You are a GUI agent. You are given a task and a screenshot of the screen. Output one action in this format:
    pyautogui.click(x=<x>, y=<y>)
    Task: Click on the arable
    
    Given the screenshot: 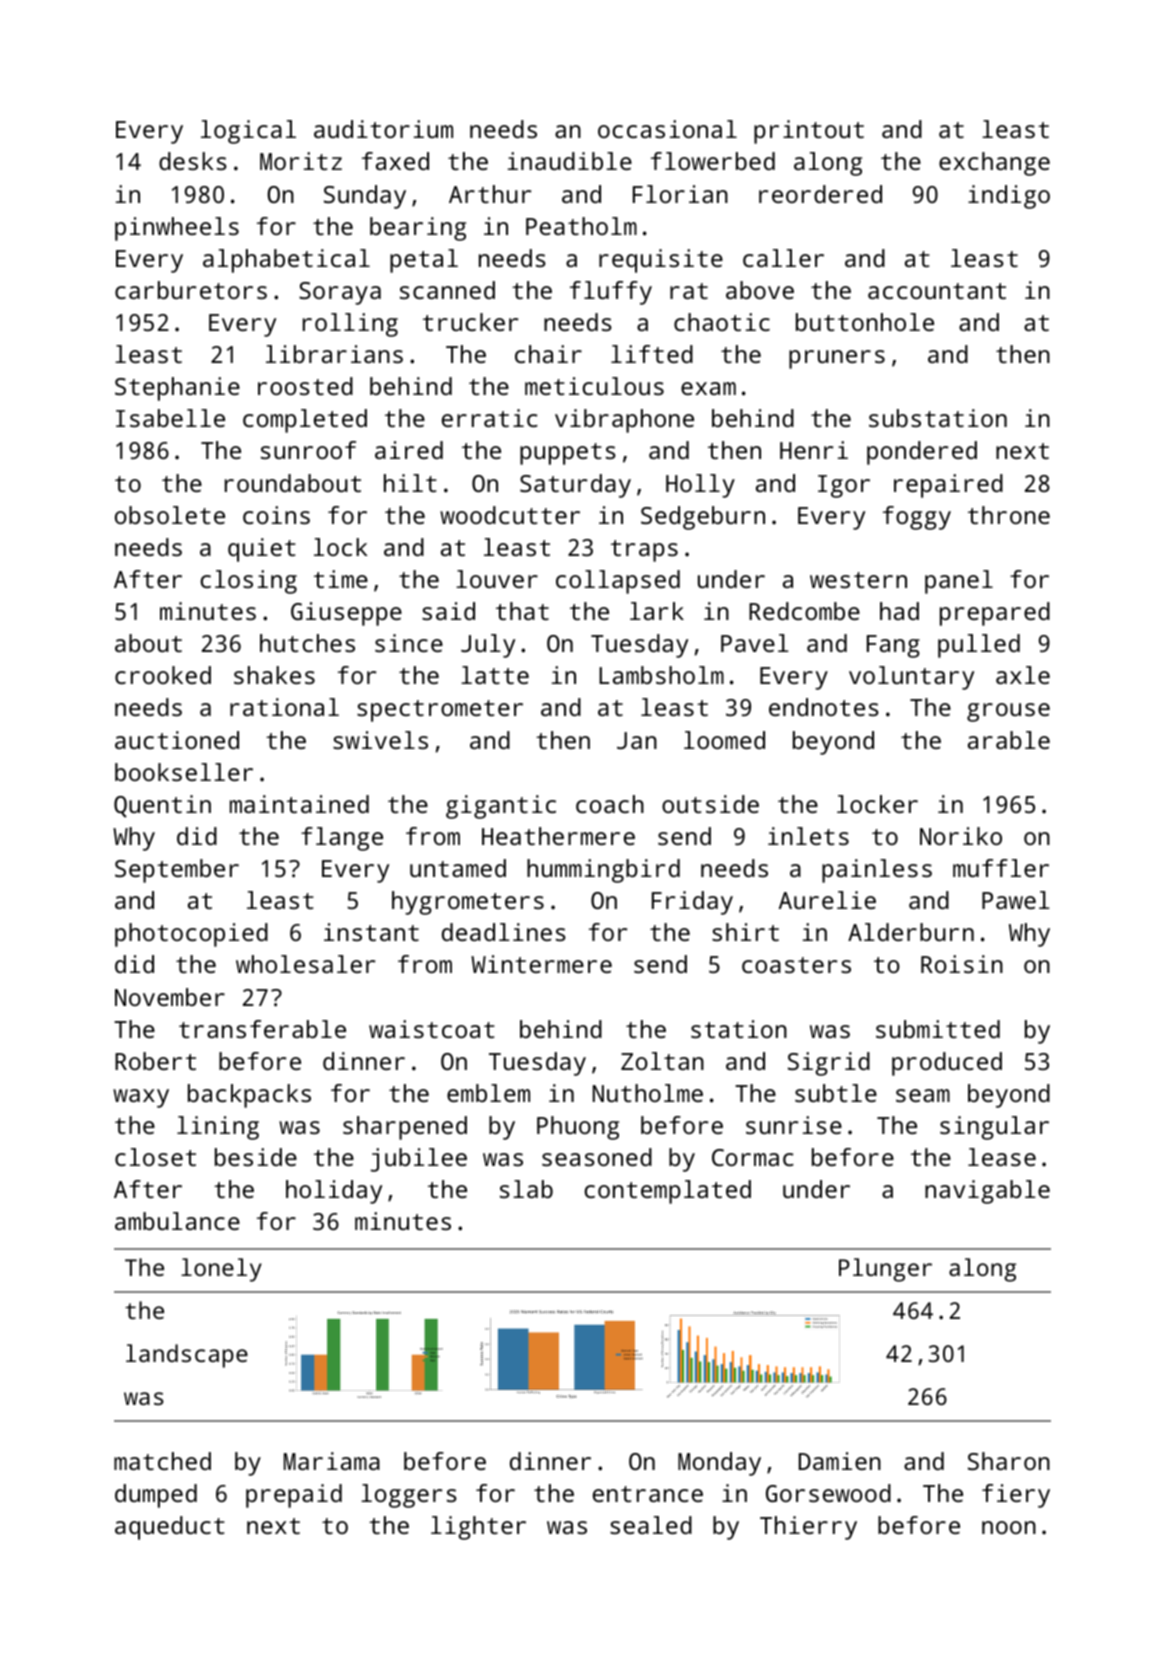 What is the action you would take?
    pyautogui.click(x=1009, y=740)
